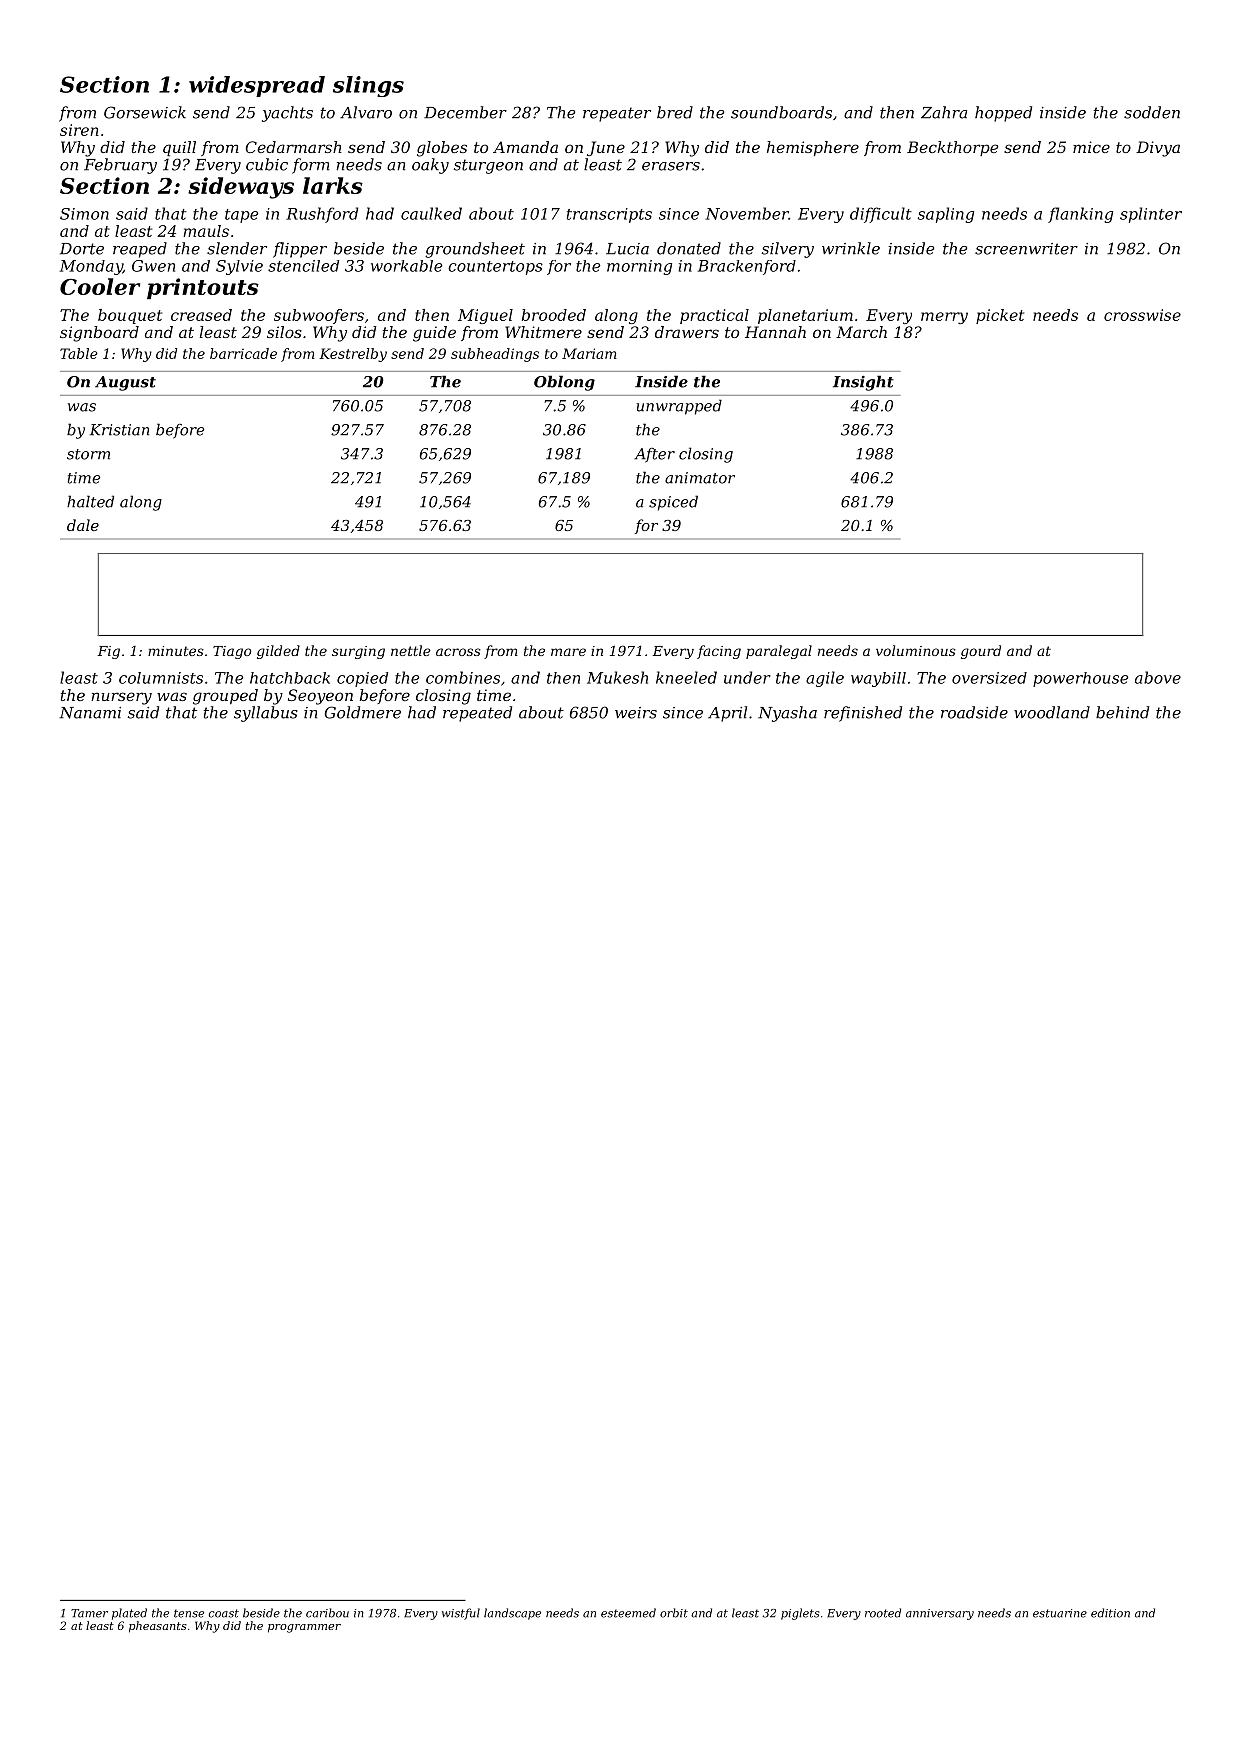 Image resolution: width=1241 pixels, height=1755 pixels. I want to click on wistful, so click(461, 1614).
